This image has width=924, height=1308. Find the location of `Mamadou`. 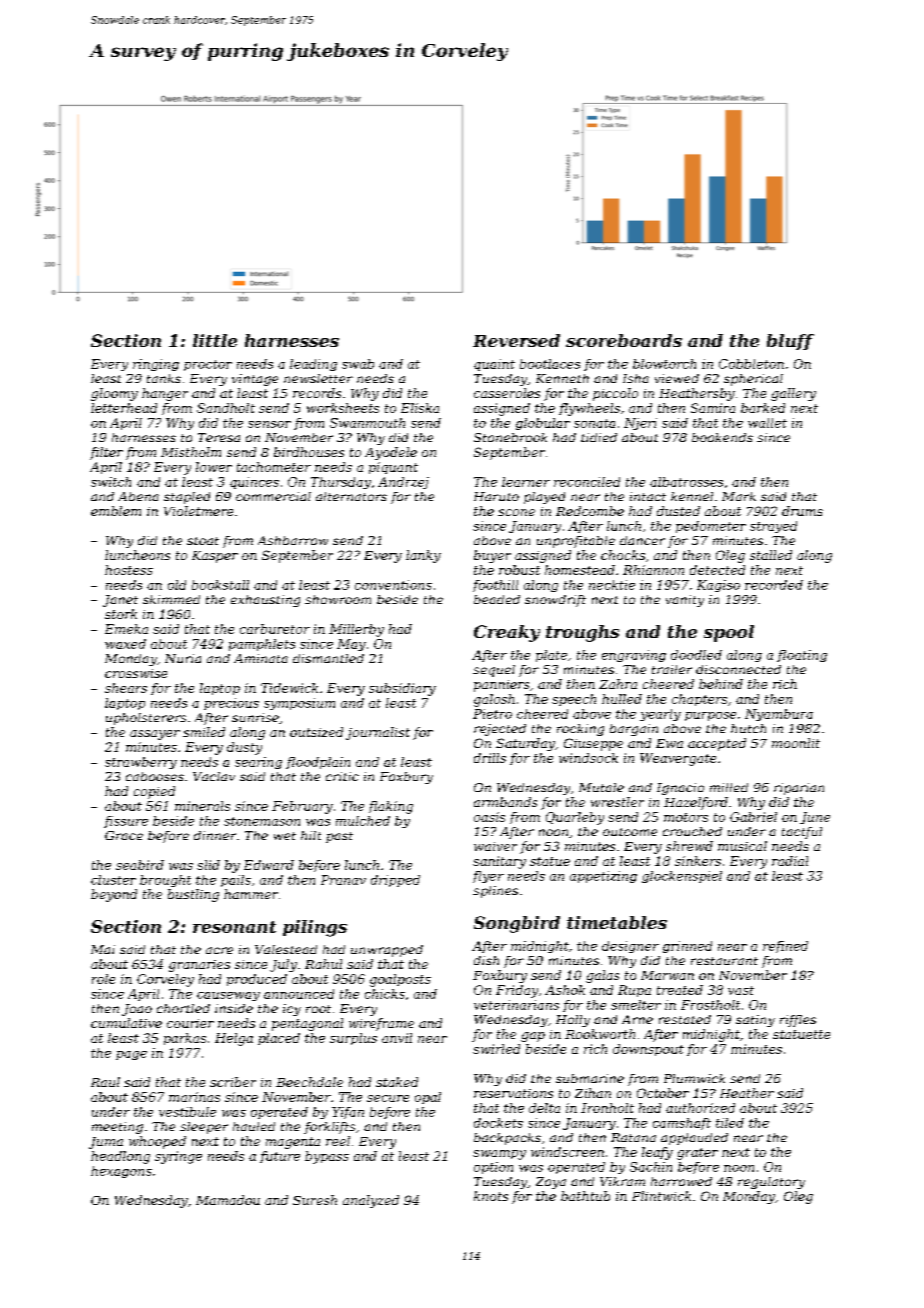

Mamadou is located at coordinates (228, 1200).
